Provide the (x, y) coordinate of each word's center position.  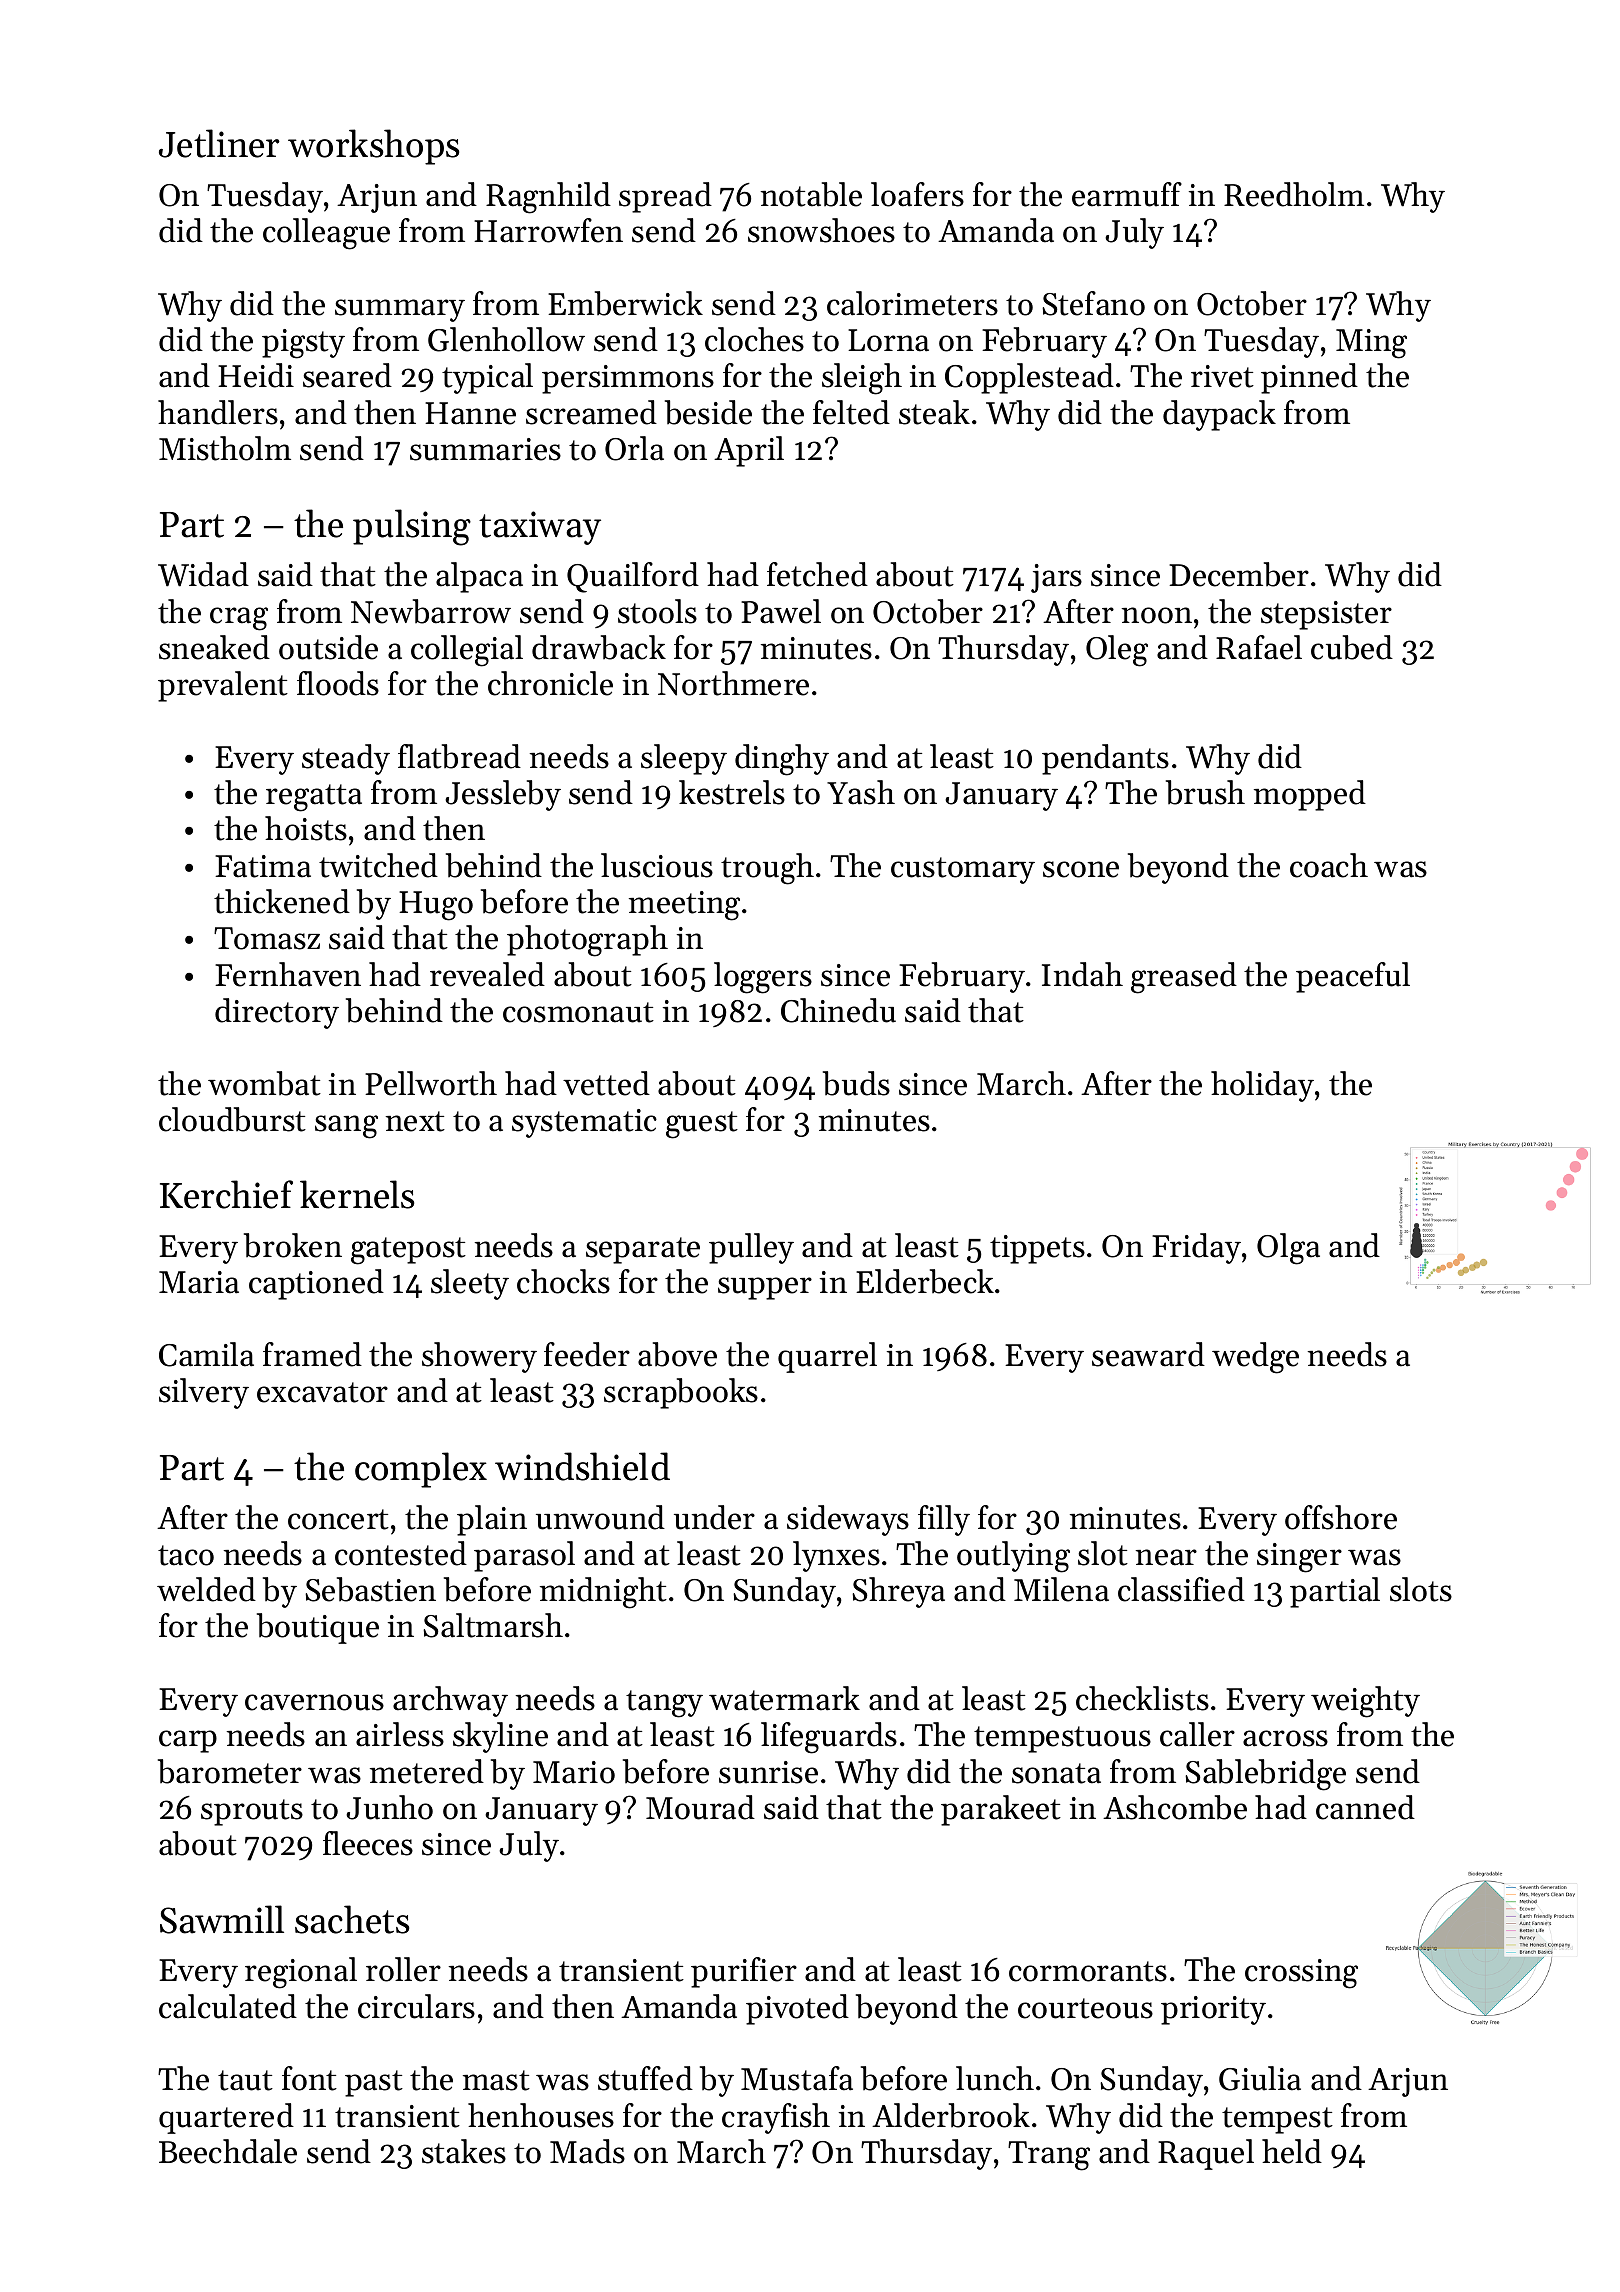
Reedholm (1294, 194)
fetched (817, 574)
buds (856, 1083)
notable (811, 194)
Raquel (1206, 2154)
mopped (1310, 795)
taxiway (540, 528)
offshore (1341, 1517)
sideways (848, 1520)
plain (492, 1520)
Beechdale (228, 2151)
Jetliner (219, 143)
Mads (587, 2151)
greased (1184, 978)
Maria (199, 1282)
